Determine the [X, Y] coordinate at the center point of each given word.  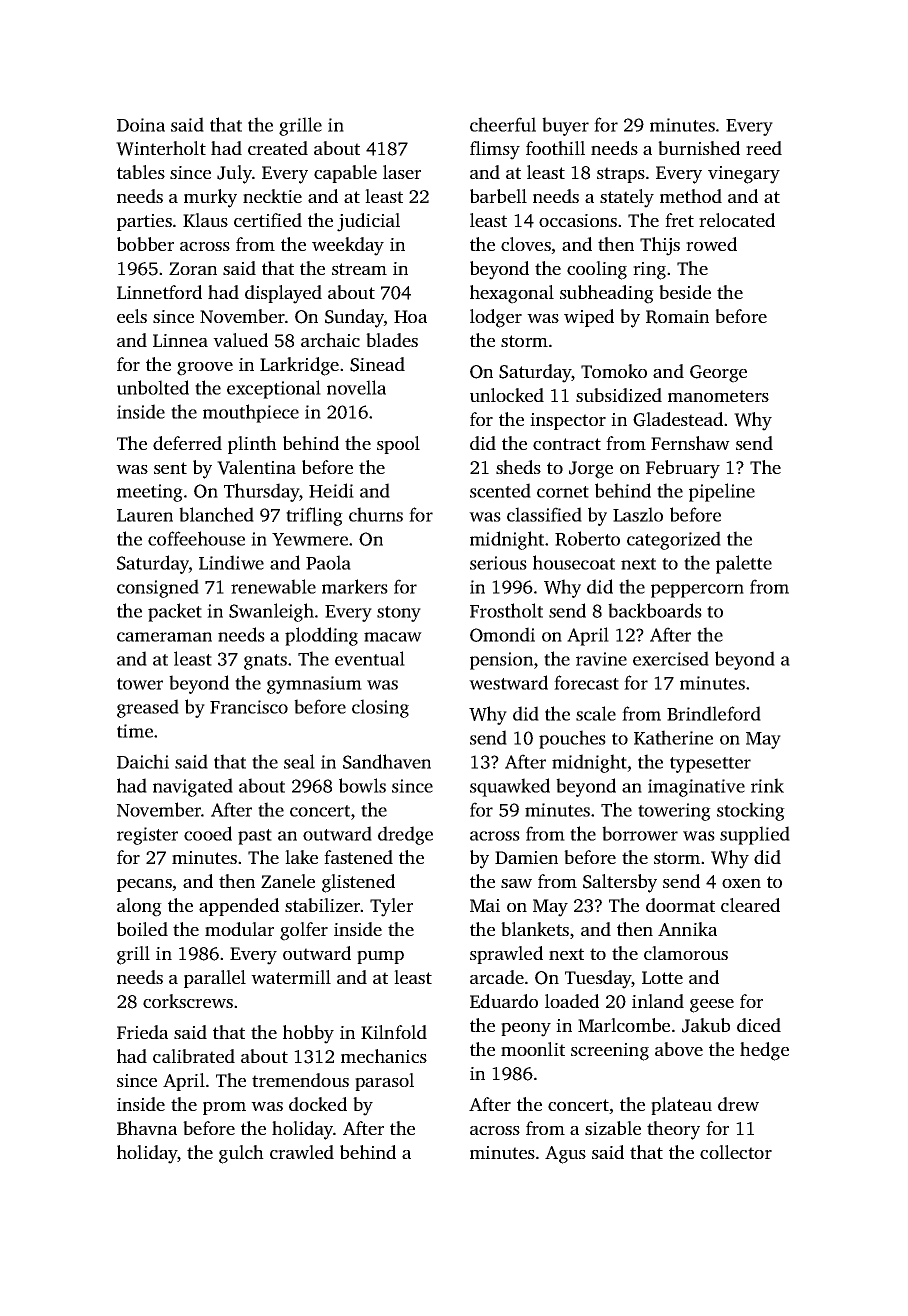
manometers [718, 396]
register [147, 836]
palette [744, 564]
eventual [370, 658]
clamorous [686, 953]
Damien [526, 857]
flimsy [495, 150]
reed [764, 148]
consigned [158, 588]
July [234, 174]
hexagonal [512, 294]
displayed [283, 294]
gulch [241, 1154]
